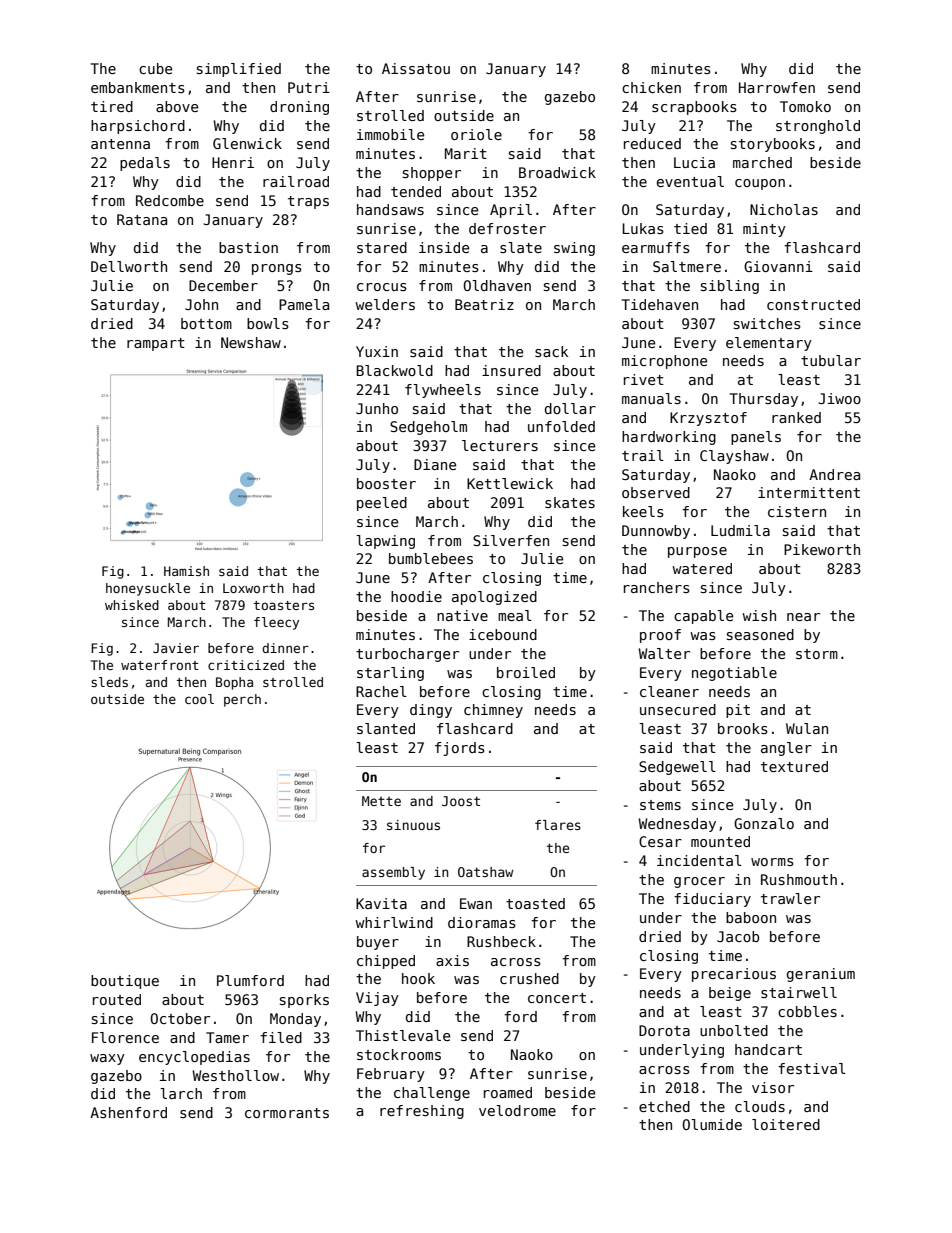 This image has height=1233, width=952. Describe the element at coordinates (462, 615) in the image. I see `native` at that location.
